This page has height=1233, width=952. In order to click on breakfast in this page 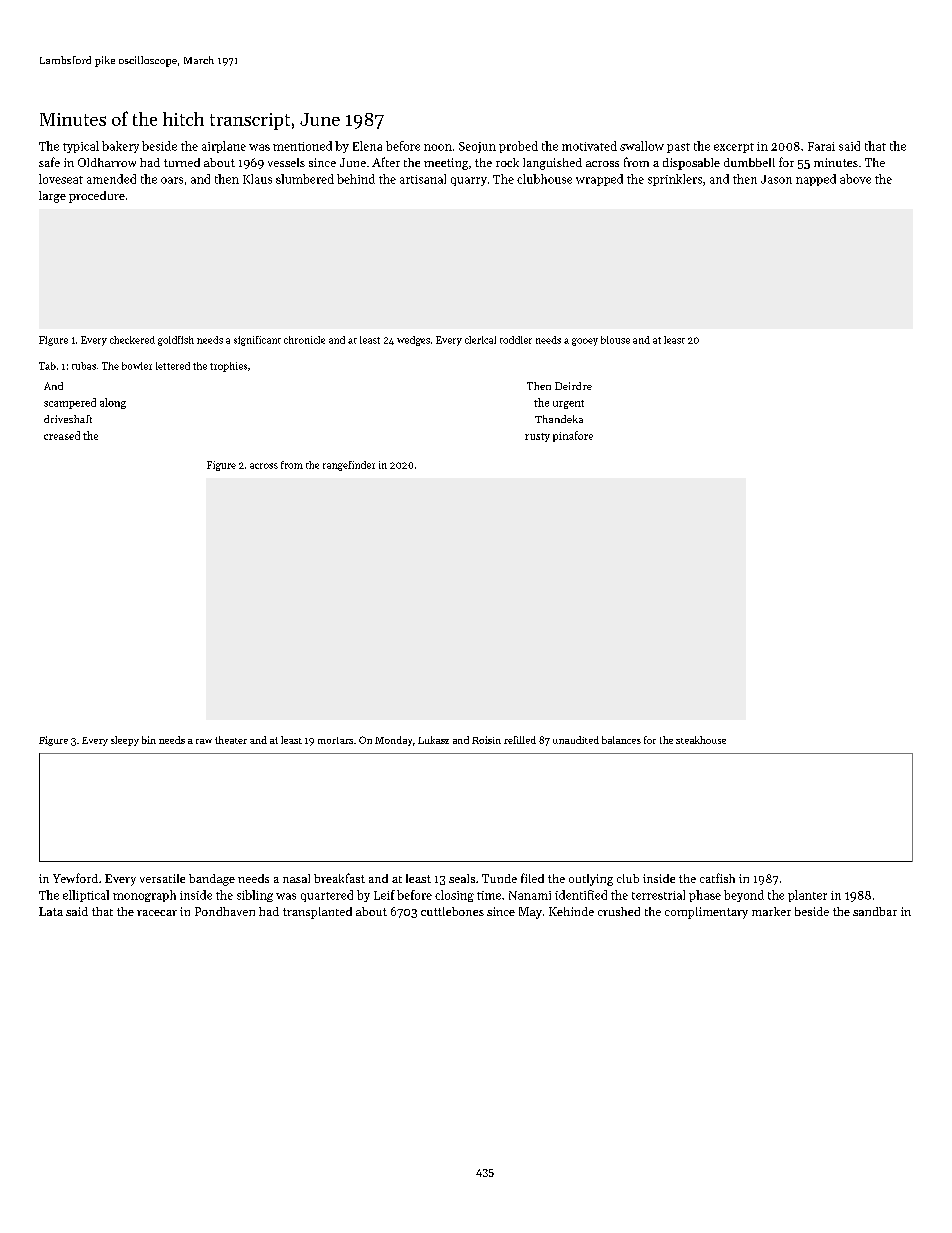, I will do `click(339, 878)`.
